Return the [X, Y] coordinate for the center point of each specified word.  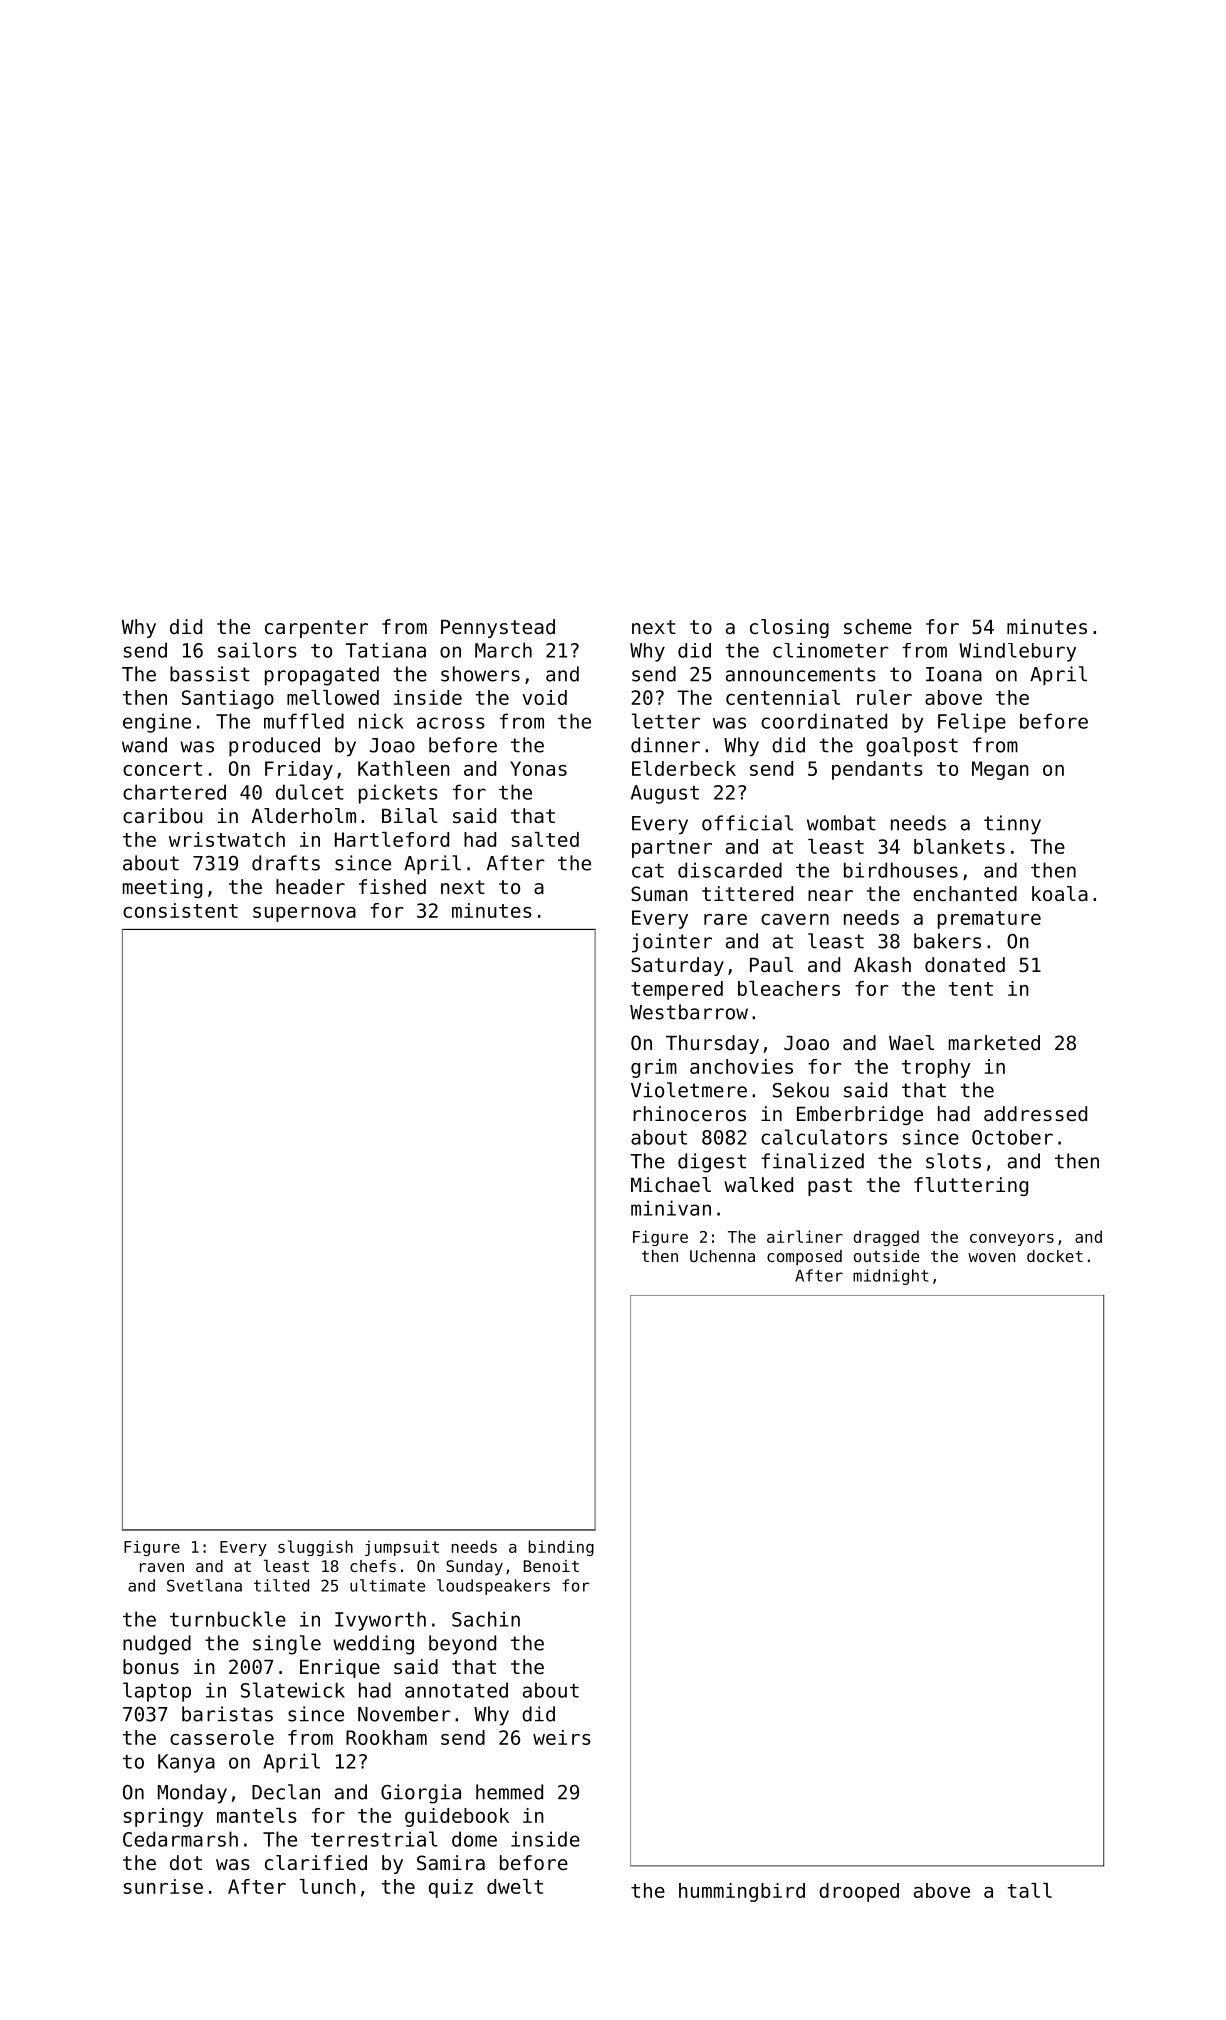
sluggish [315, 1548]
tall [1030, 1890]
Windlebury [1017, 652]
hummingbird [742, 1892]
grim [654, 1068]
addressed [1035, 1114]
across [451, 723]
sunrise [163, 1886]
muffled [304, 721]
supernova [304, 914]
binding [561, 1548]
